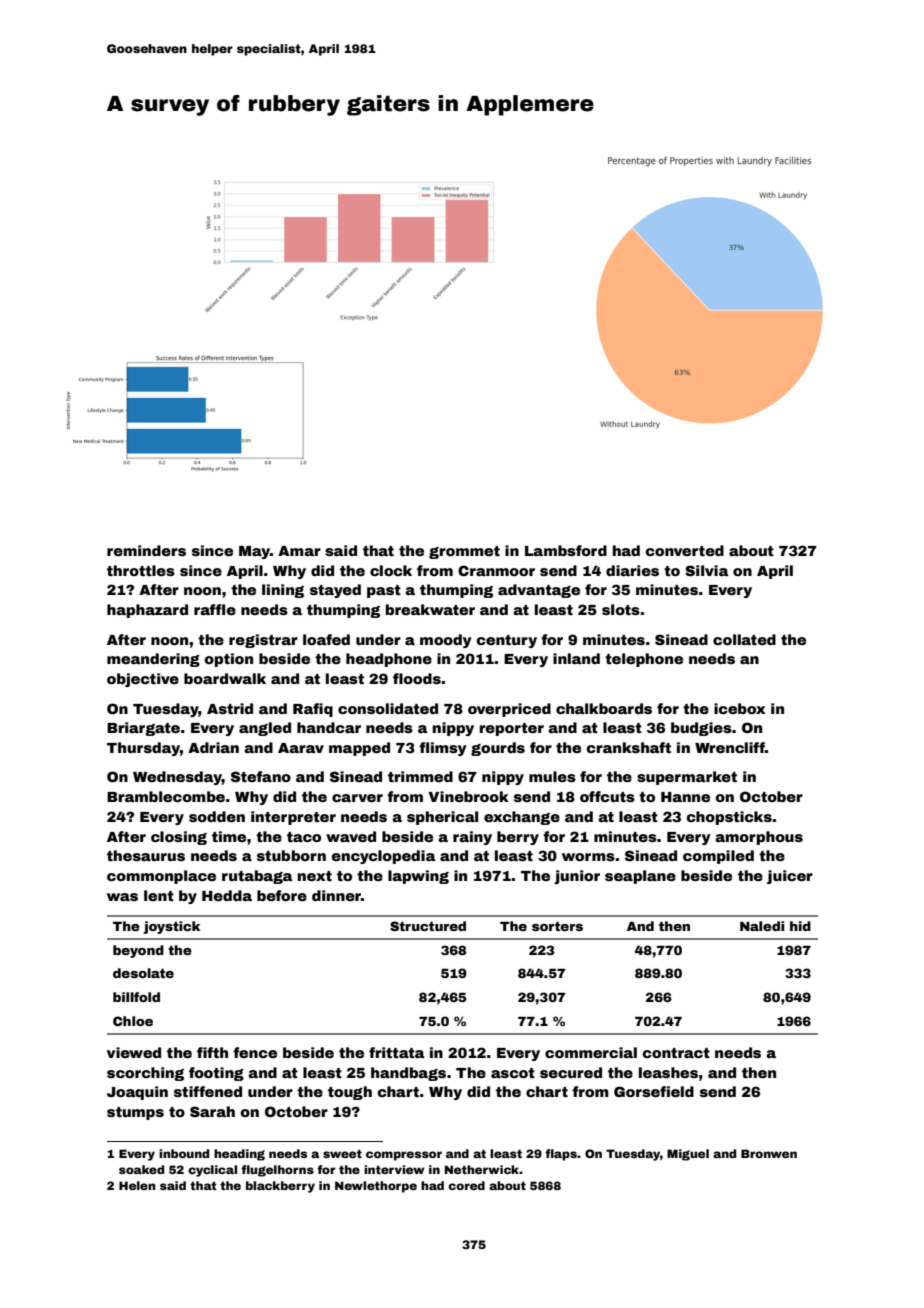 The height and width of the image is (1308, 924). I want to click on clock, so click(391, 570).
